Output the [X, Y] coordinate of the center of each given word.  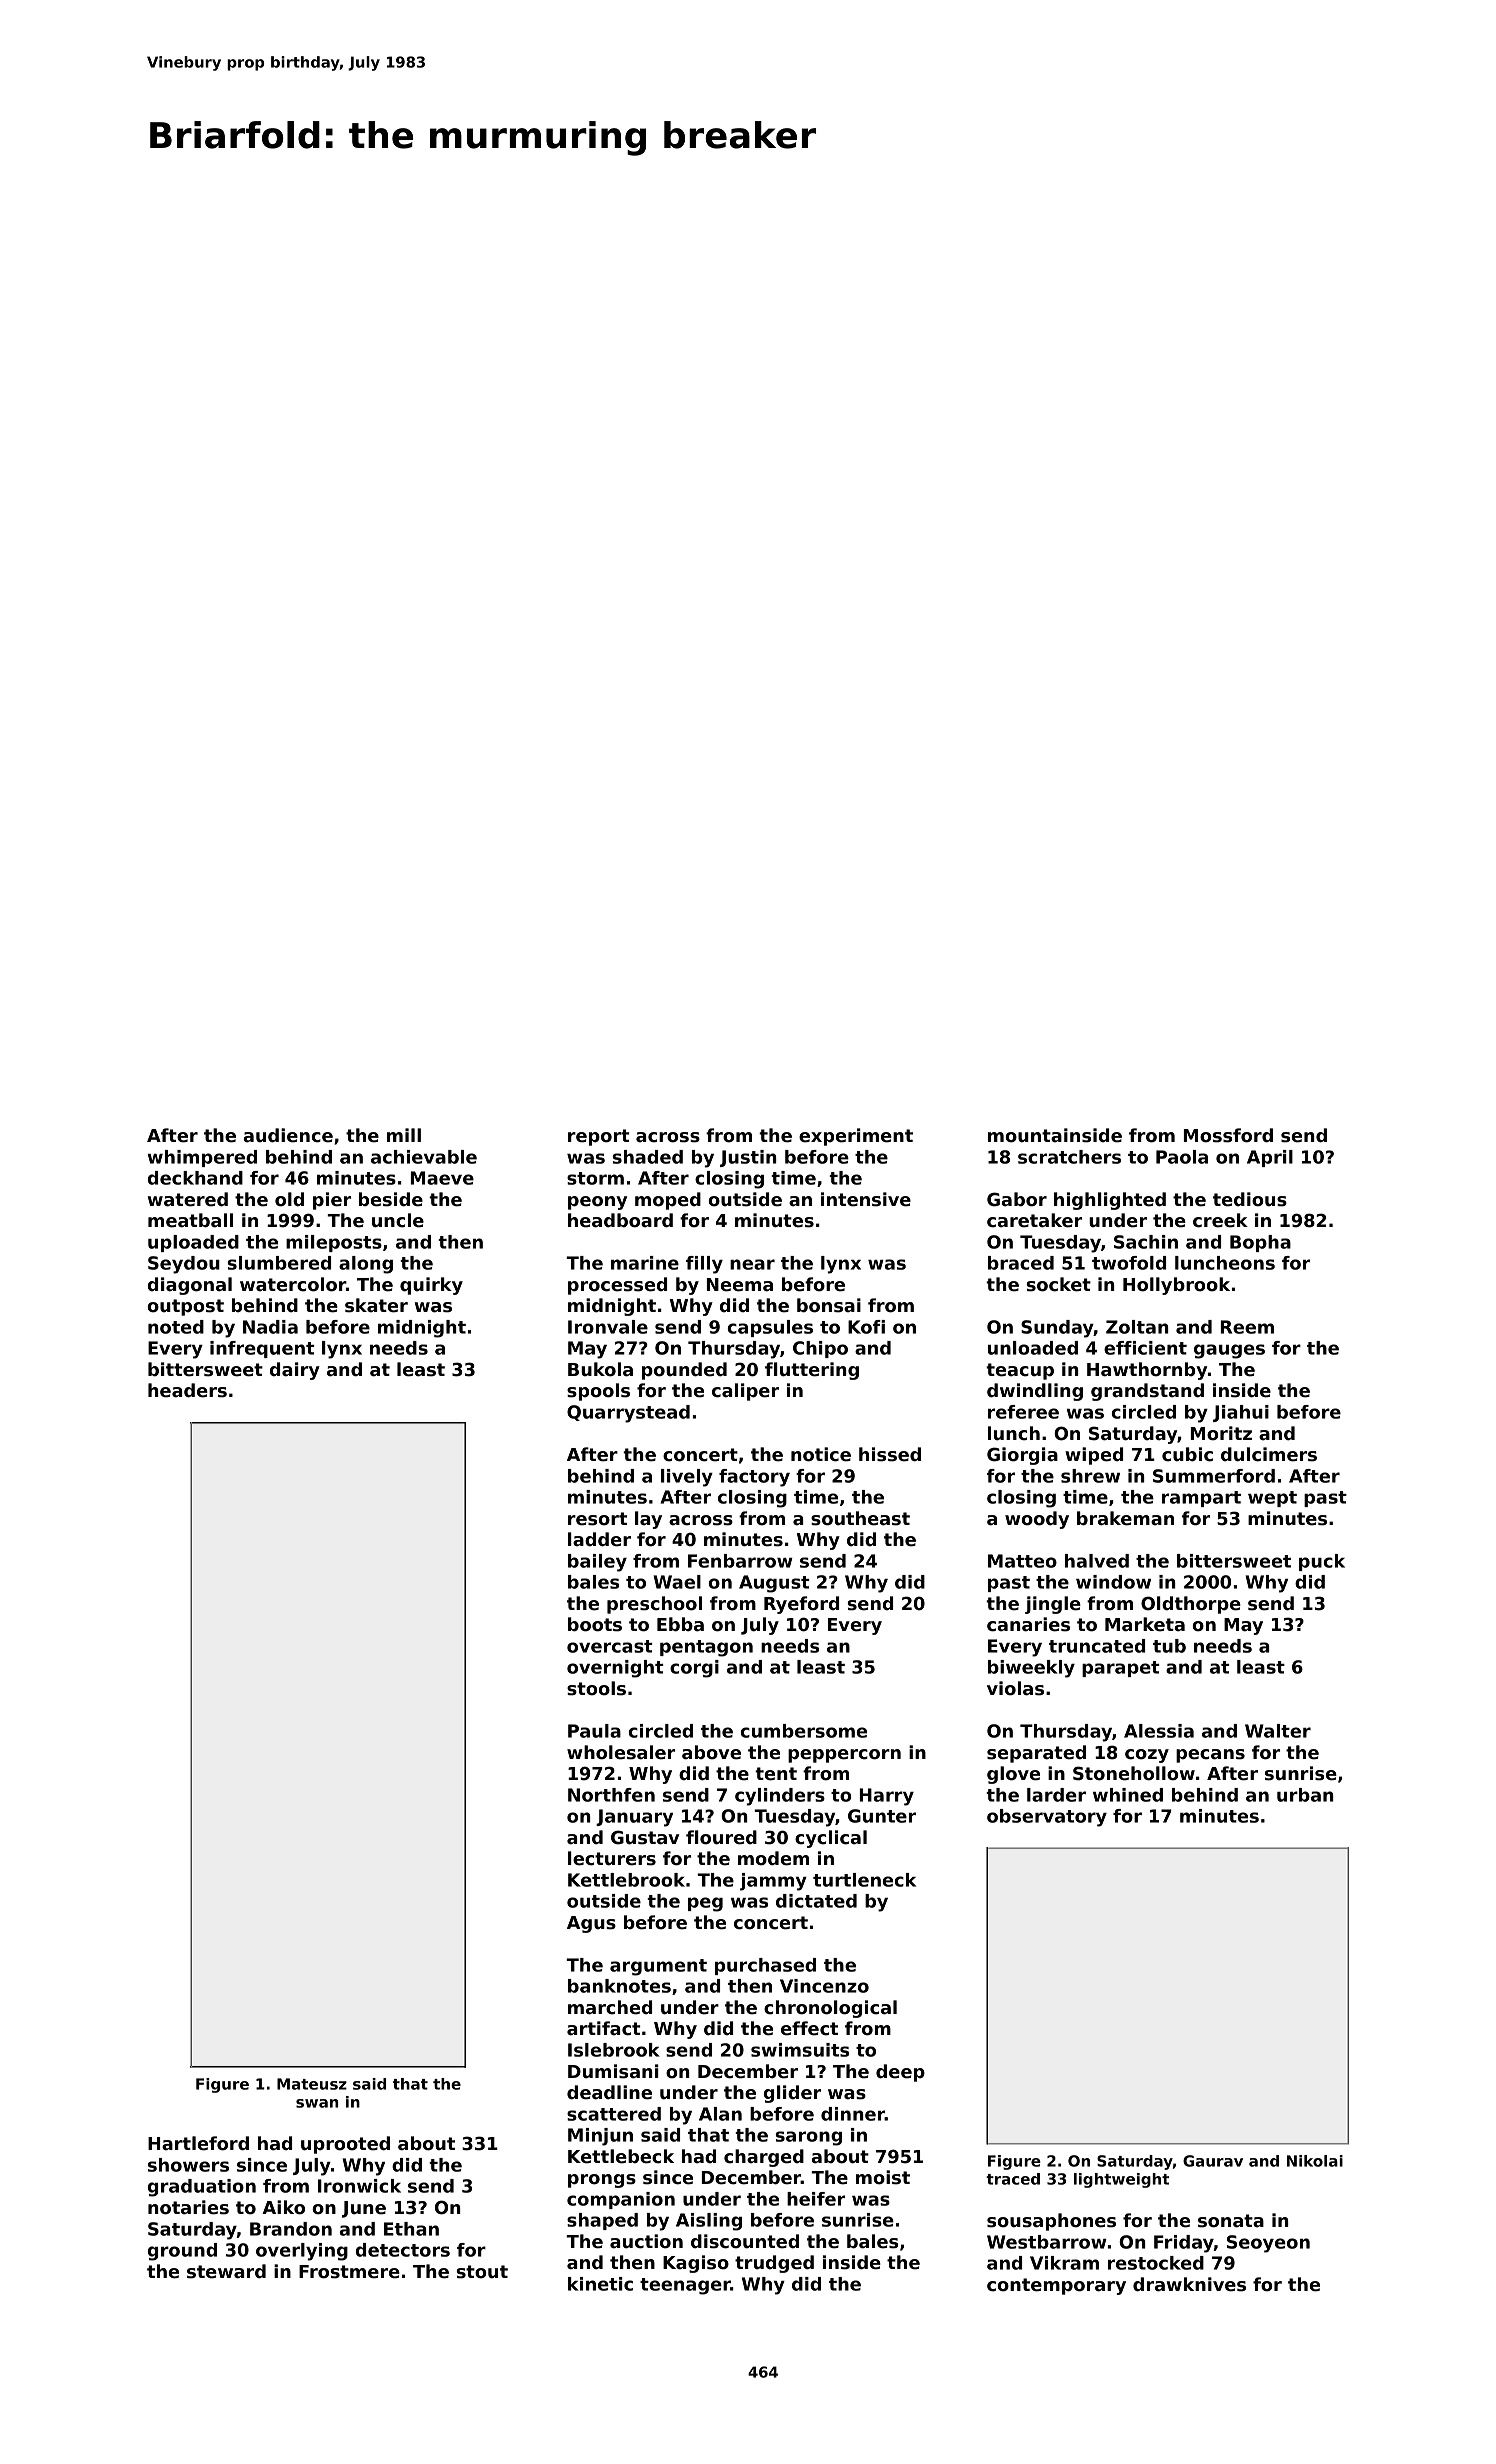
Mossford [1228, 1135]
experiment [856, 1137]
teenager [685, 2286]
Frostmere [349, 2272]
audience [288, 1135]
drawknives [1189, 2284]
